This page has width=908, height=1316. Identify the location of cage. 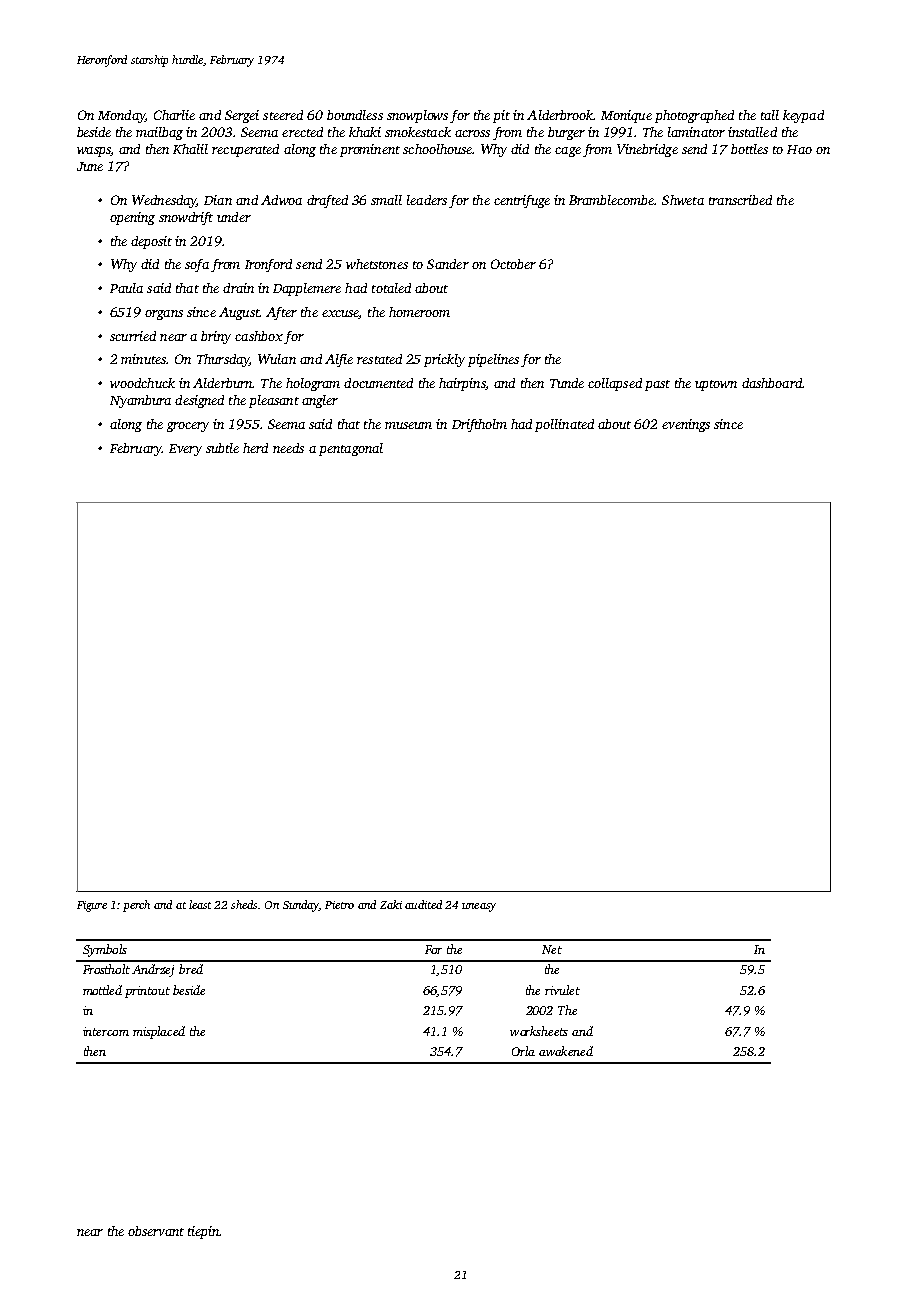
(568, 152).
